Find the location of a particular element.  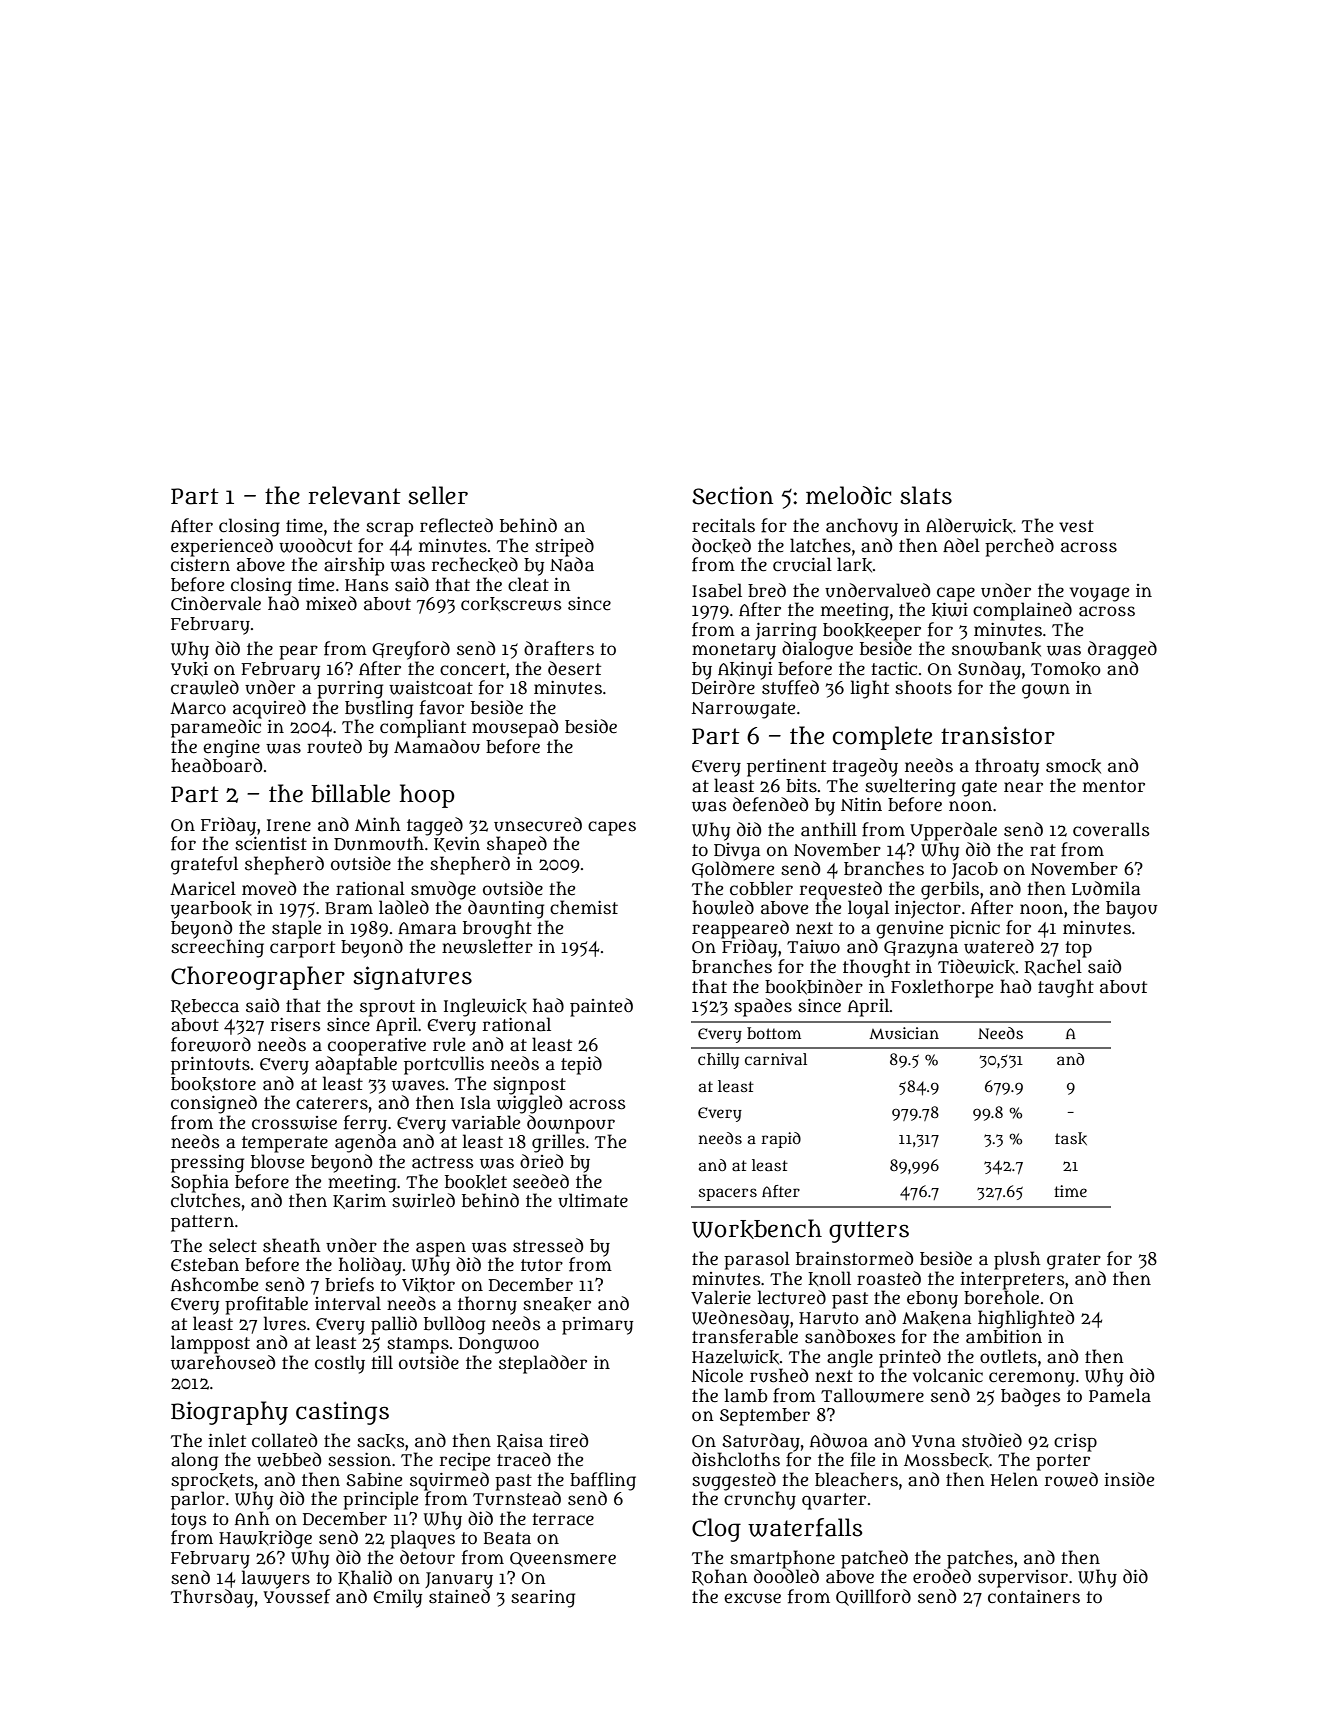

Goldmere is located at coordinates (733, 869).
